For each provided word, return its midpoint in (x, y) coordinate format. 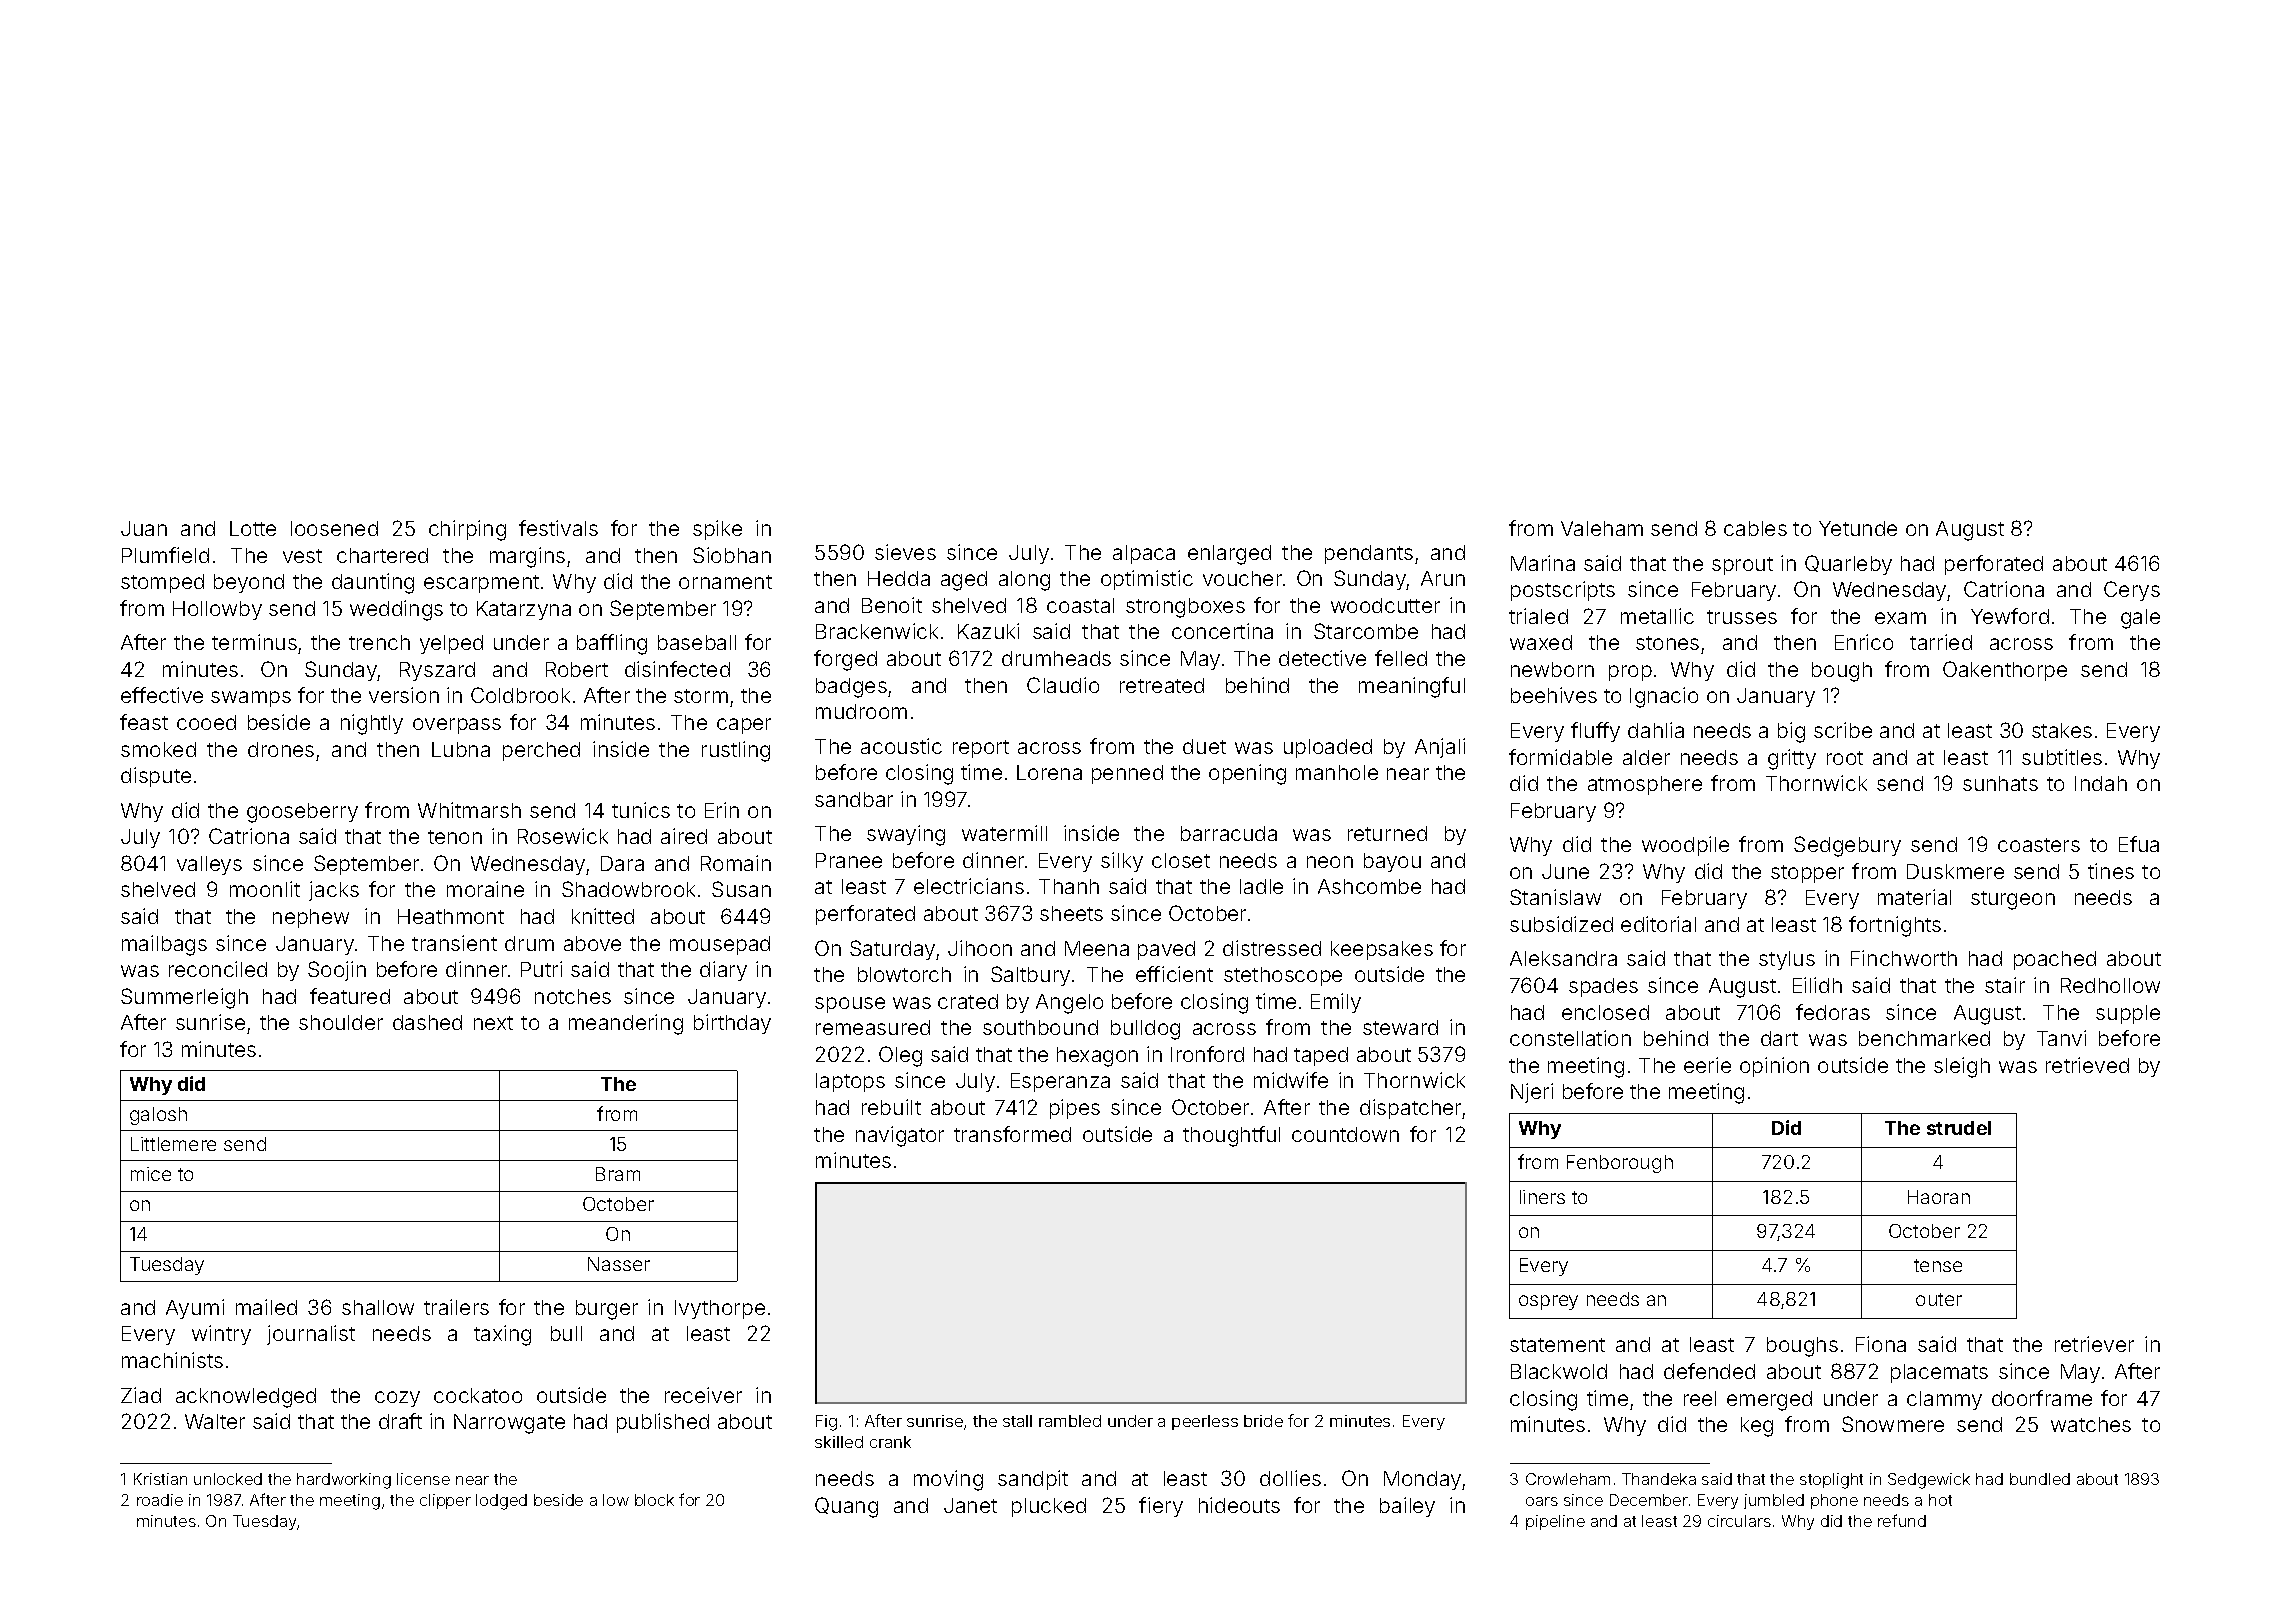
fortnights (1895, 926)
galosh (158, 1116)
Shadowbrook (628, 889)
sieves (905, 552)
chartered (382, 555)
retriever (2094, 1344)
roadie (160, 1500)
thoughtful (1231, 1136)
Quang (846, 1507)
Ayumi (195, 1309)
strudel (1959, 1128)
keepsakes (1382, 950)
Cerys (2132, 591)
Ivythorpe (720, 1309)
